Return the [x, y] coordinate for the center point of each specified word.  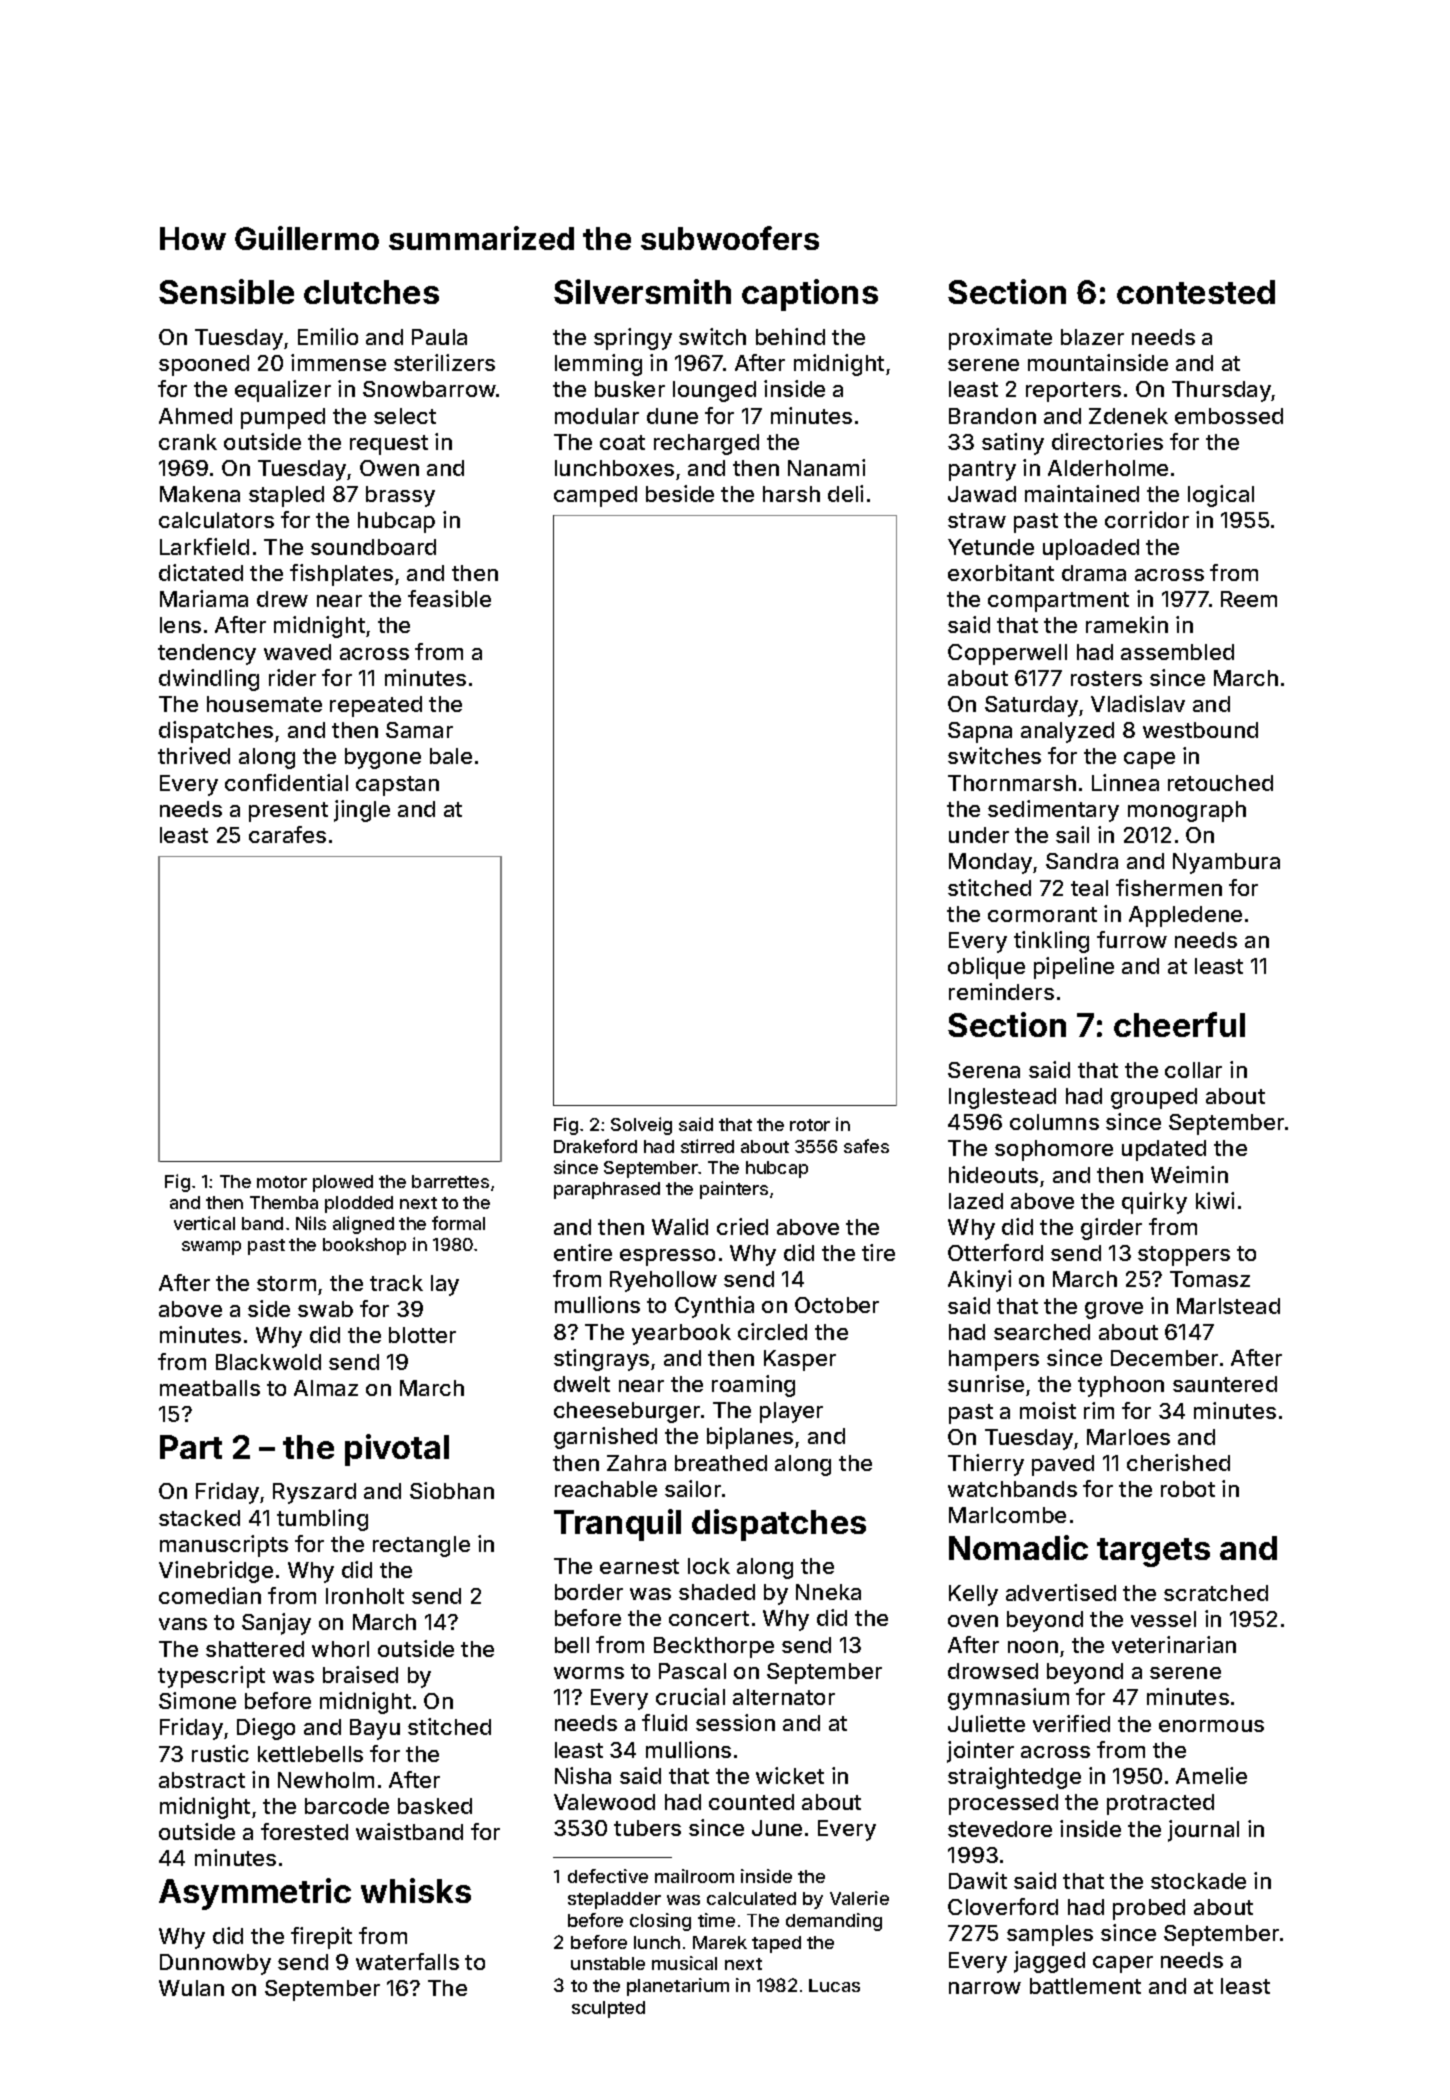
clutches [371, 292]
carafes [287, 834]
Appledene [1185, 916]
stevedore [1000, 1829]
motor [282, 1182]
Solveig [641, 1126]
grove [1114, 1310]
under [979, 835]
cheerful [1179, 1024]
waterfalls [407, 1961]
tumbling [322, 1520]
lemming [598, 365]
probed [1149, 1909]
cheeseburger [627, 1412]
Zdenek [1128, 416]
